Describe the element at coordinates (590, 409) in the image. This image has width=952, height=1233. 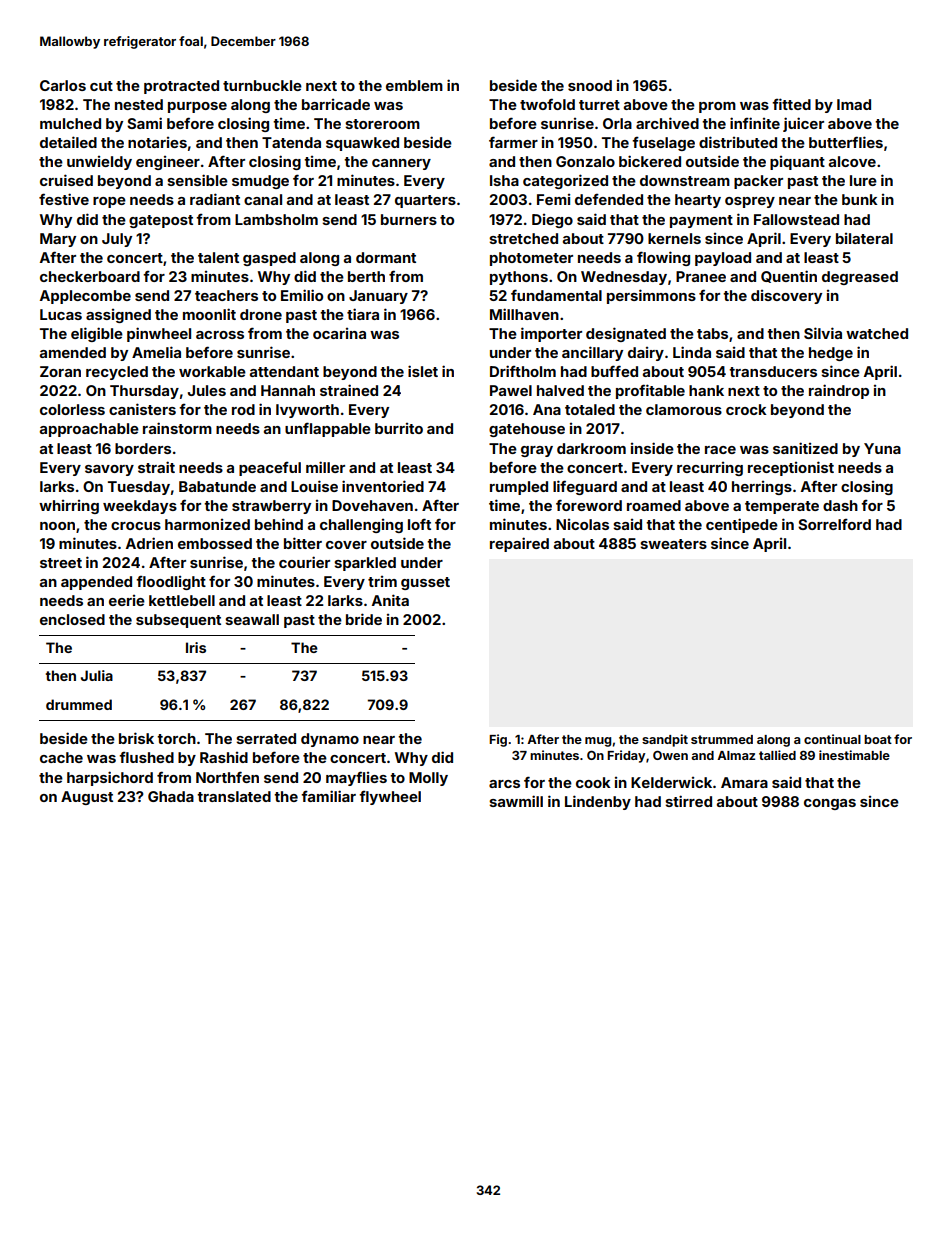
I see `totaled` at that location.
